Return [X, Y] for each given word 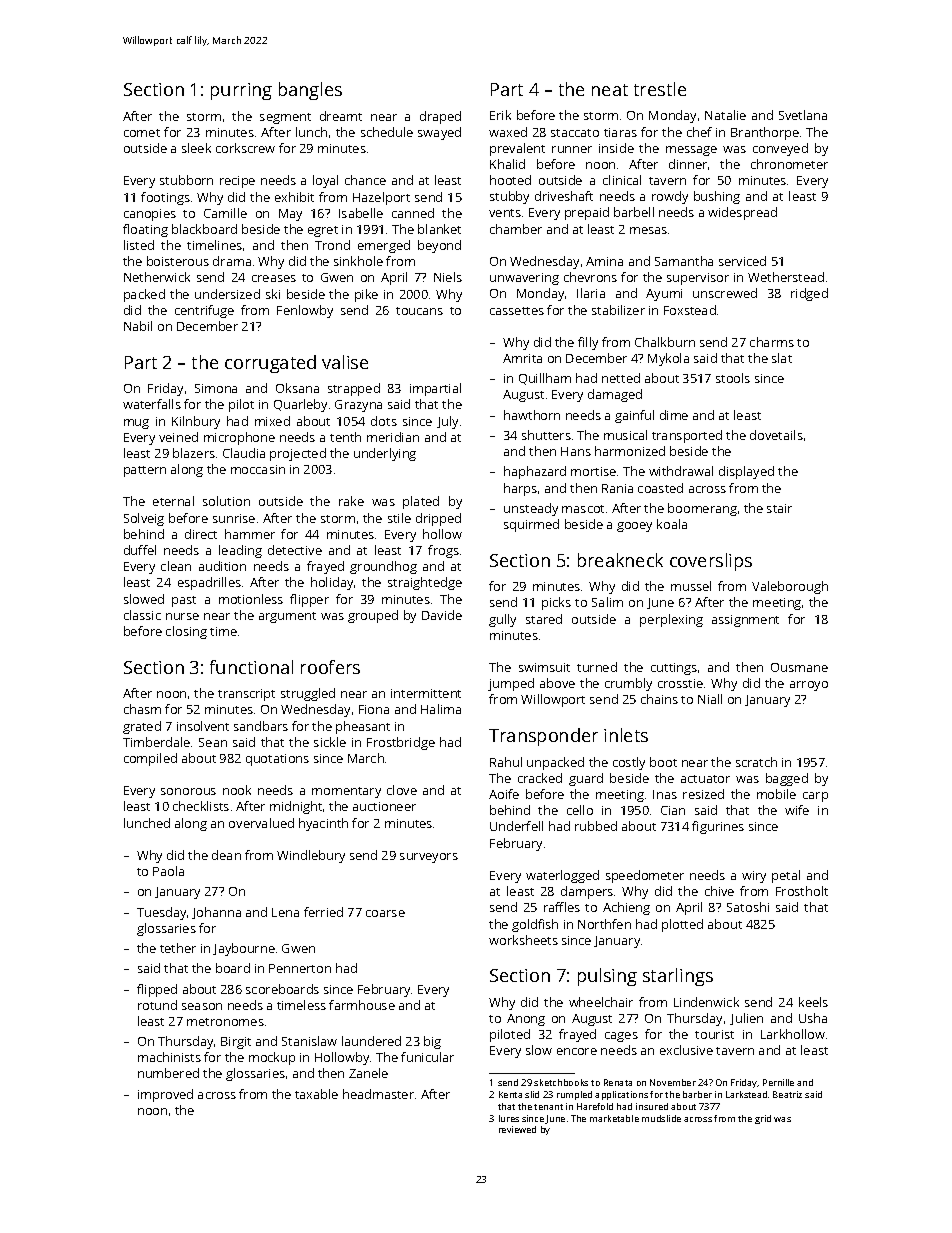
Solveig [144, 519]
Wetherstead [786, 277]
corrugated [270, 364]
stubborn [186, 180]
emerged [384, 246]
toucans [419, 311]
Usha [813, 1018]
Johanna [216, 913]
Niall [710, 699]
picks [556, 603]
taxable [316, 1094]
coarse [385, 913]
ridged [809, 294]
